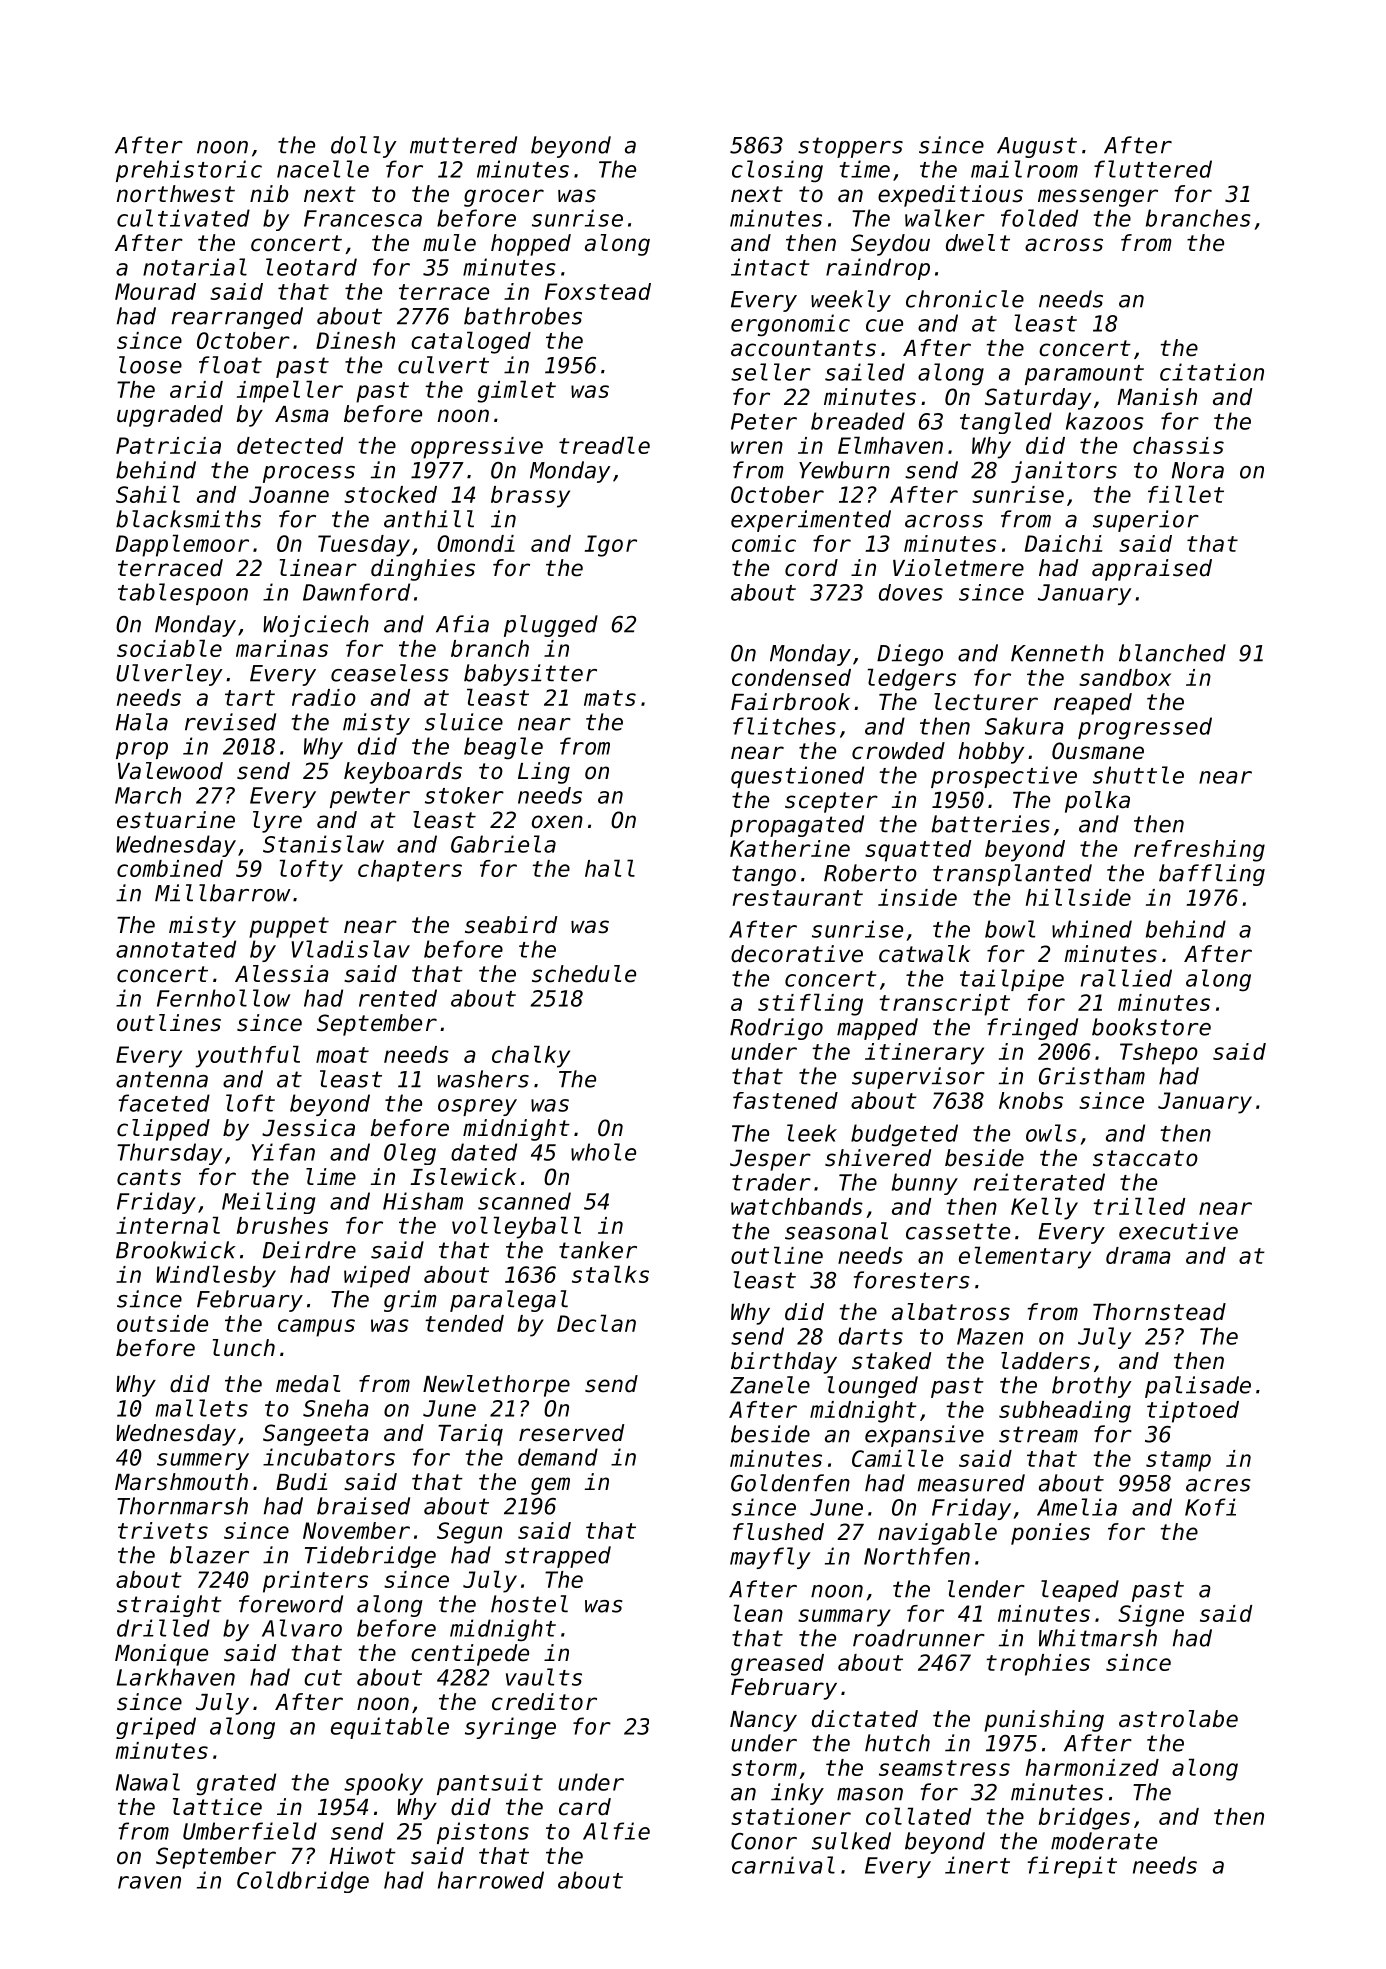 The height and width of the screenshot is (1969, 1386). Describe the element at coordinates (277, 822) in the screenshot. I see `lyre` at that location.
